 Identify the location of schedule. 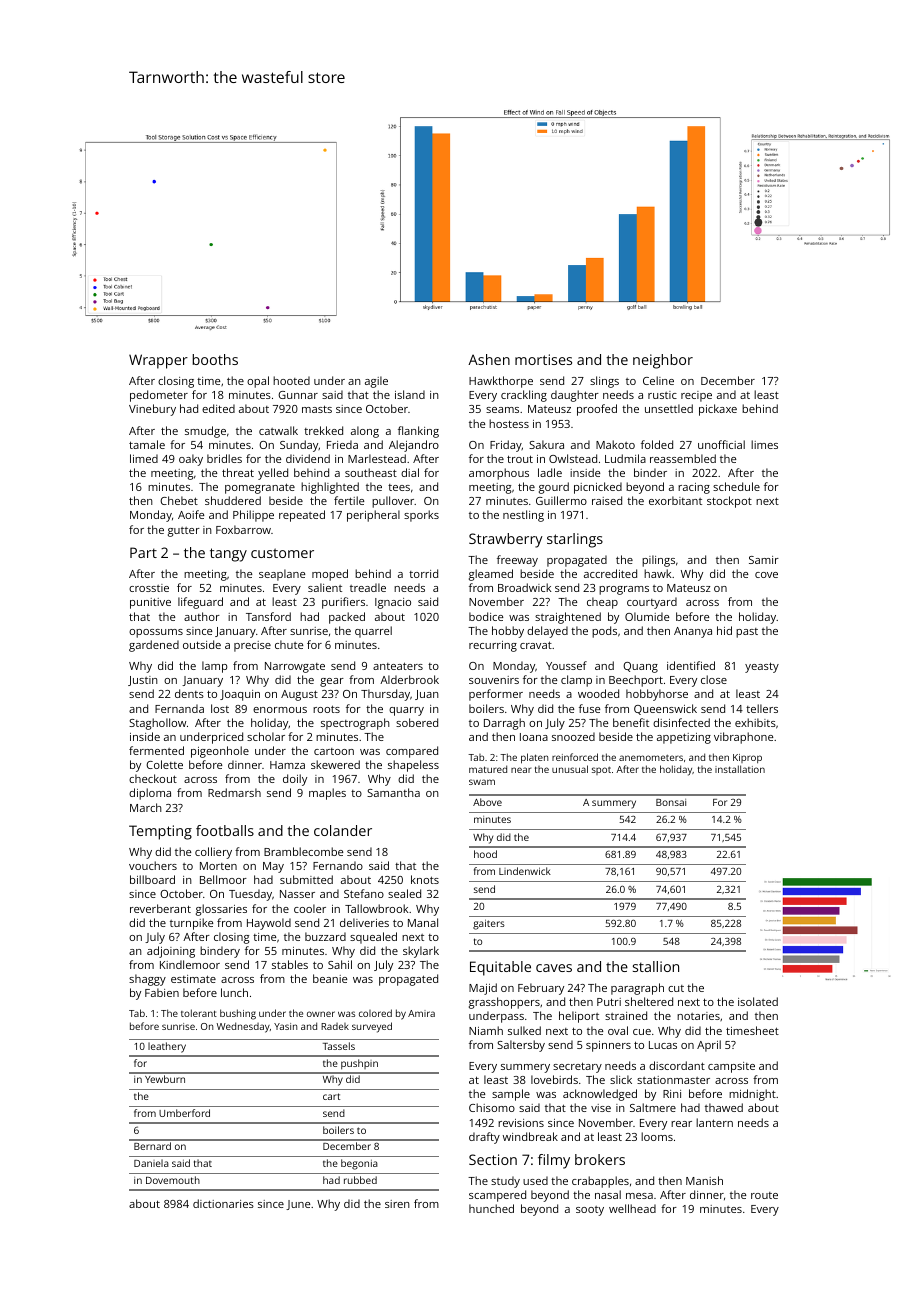
(736, 486).
